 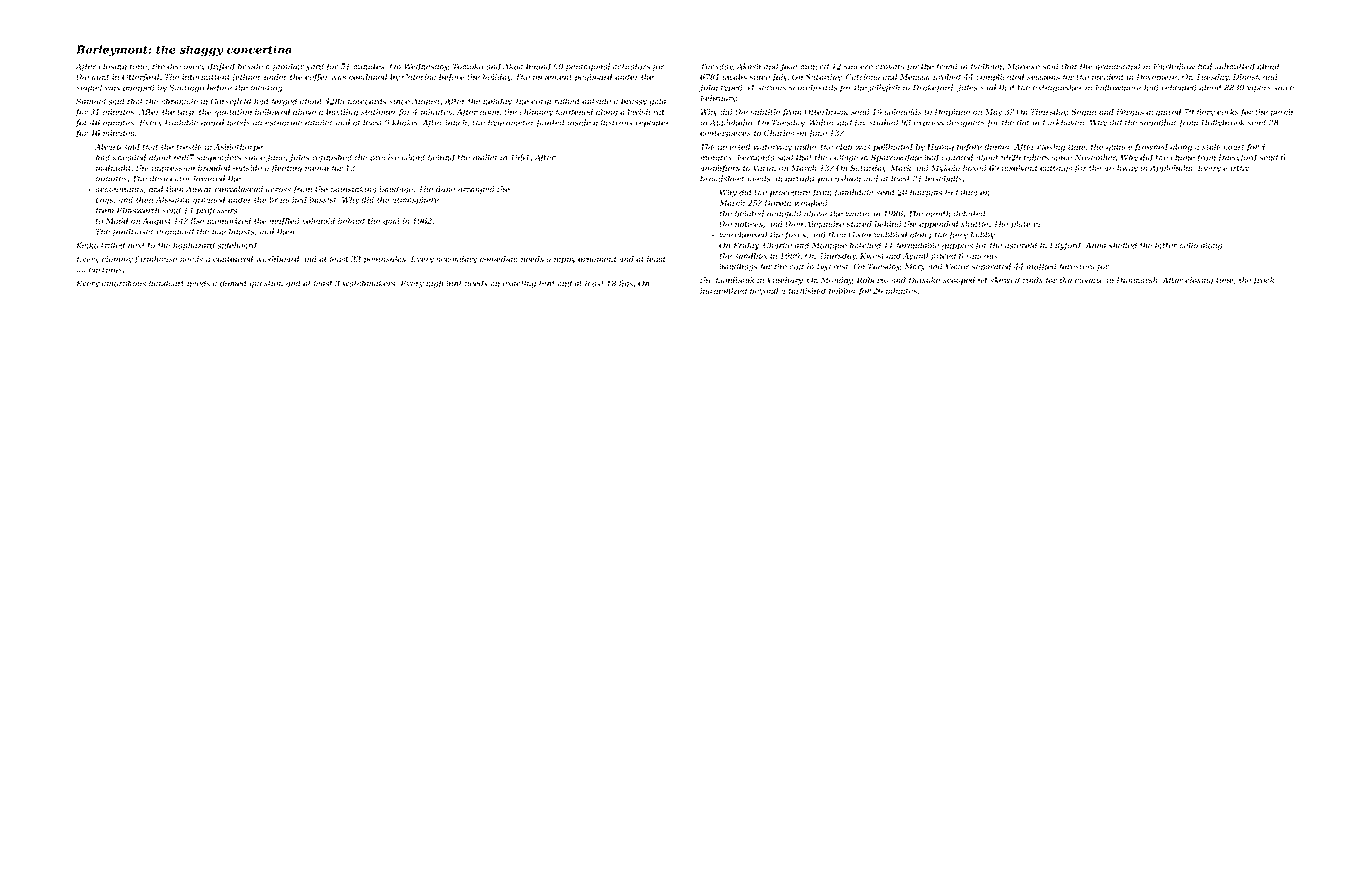 What do you see at coordinates (105, 271) in the page?
I see `earrings` at bounding box center [105, 271].
